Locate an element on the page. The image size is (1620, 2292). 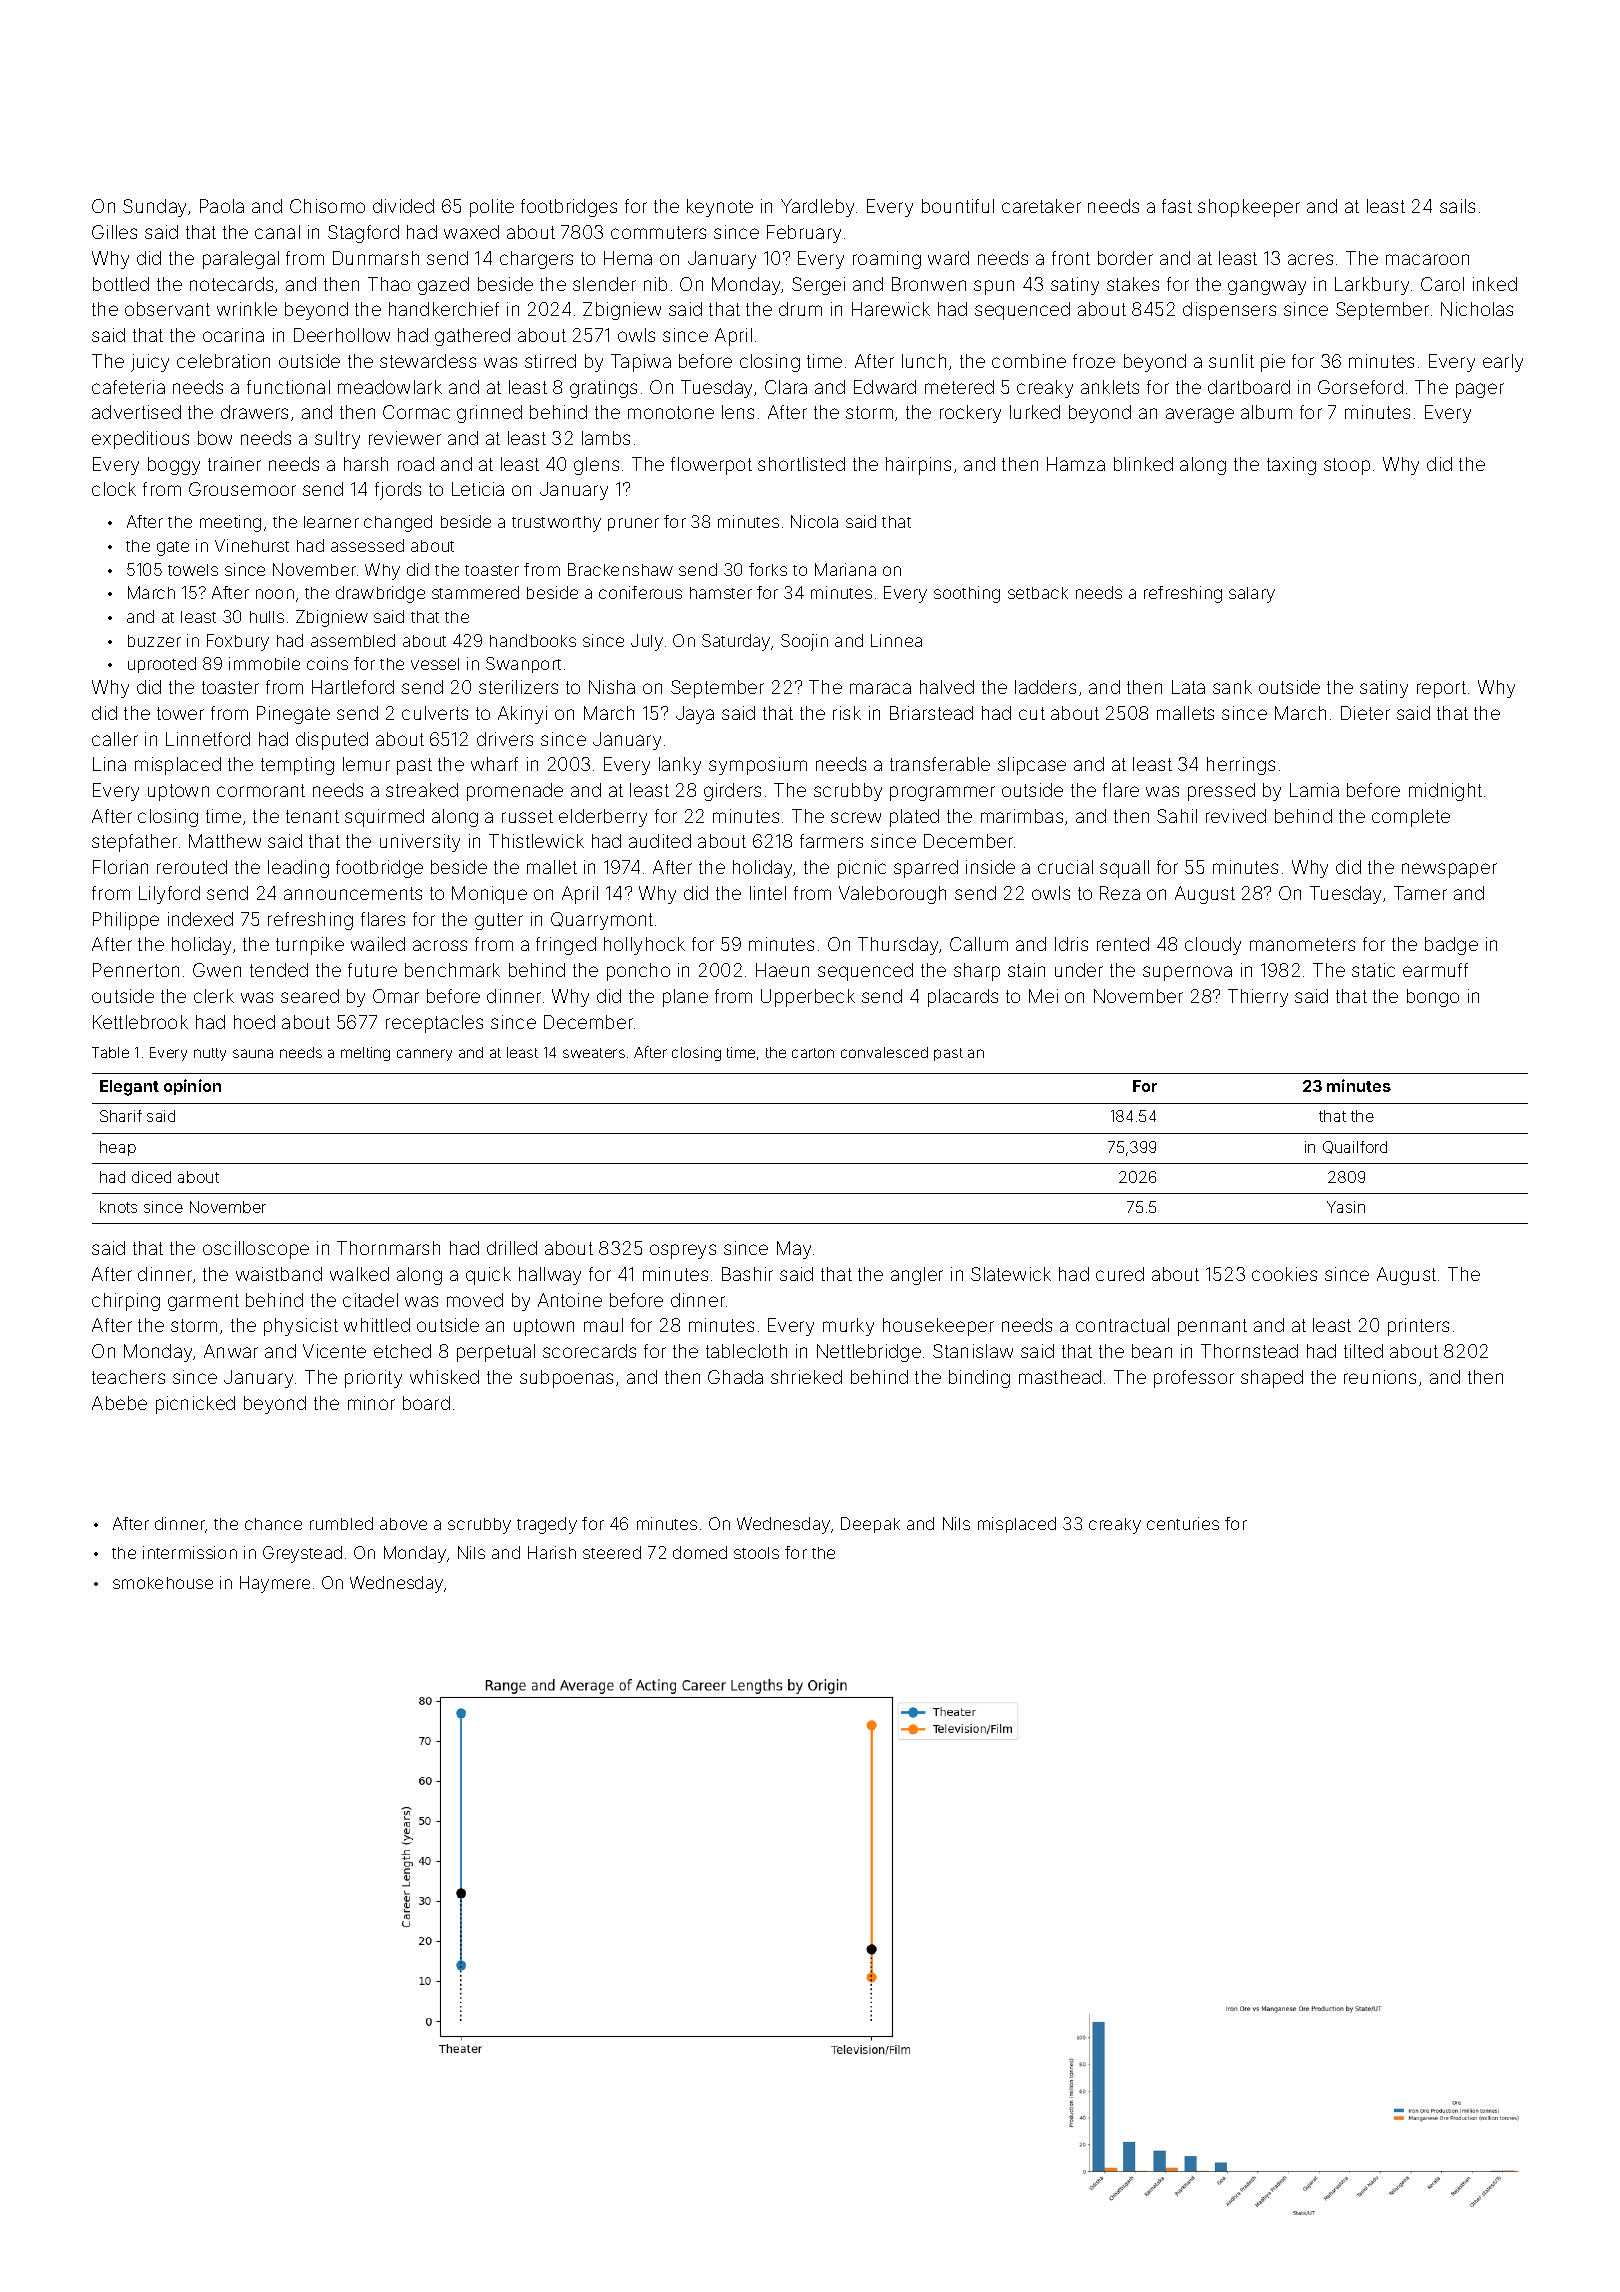
road is located at coordinates (416, 464).
